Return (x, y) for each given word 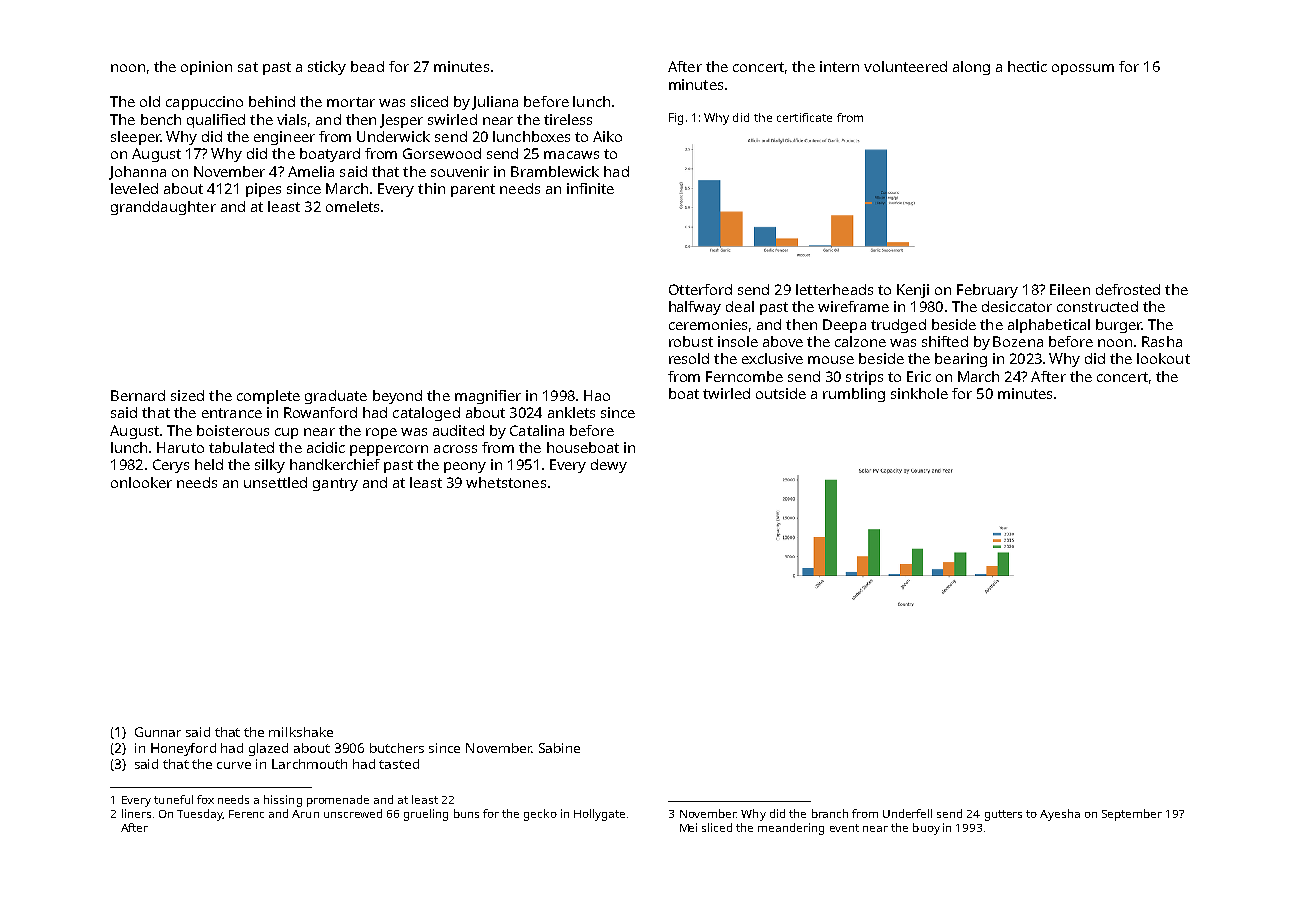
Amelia (311, 171)
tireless (568, 119)
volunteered (905, 66)
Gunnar (158, 732)
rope (381, 433)
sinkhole (919, 393)
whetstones (506, 482)
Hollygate (599, 815)
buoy (926, 829)
